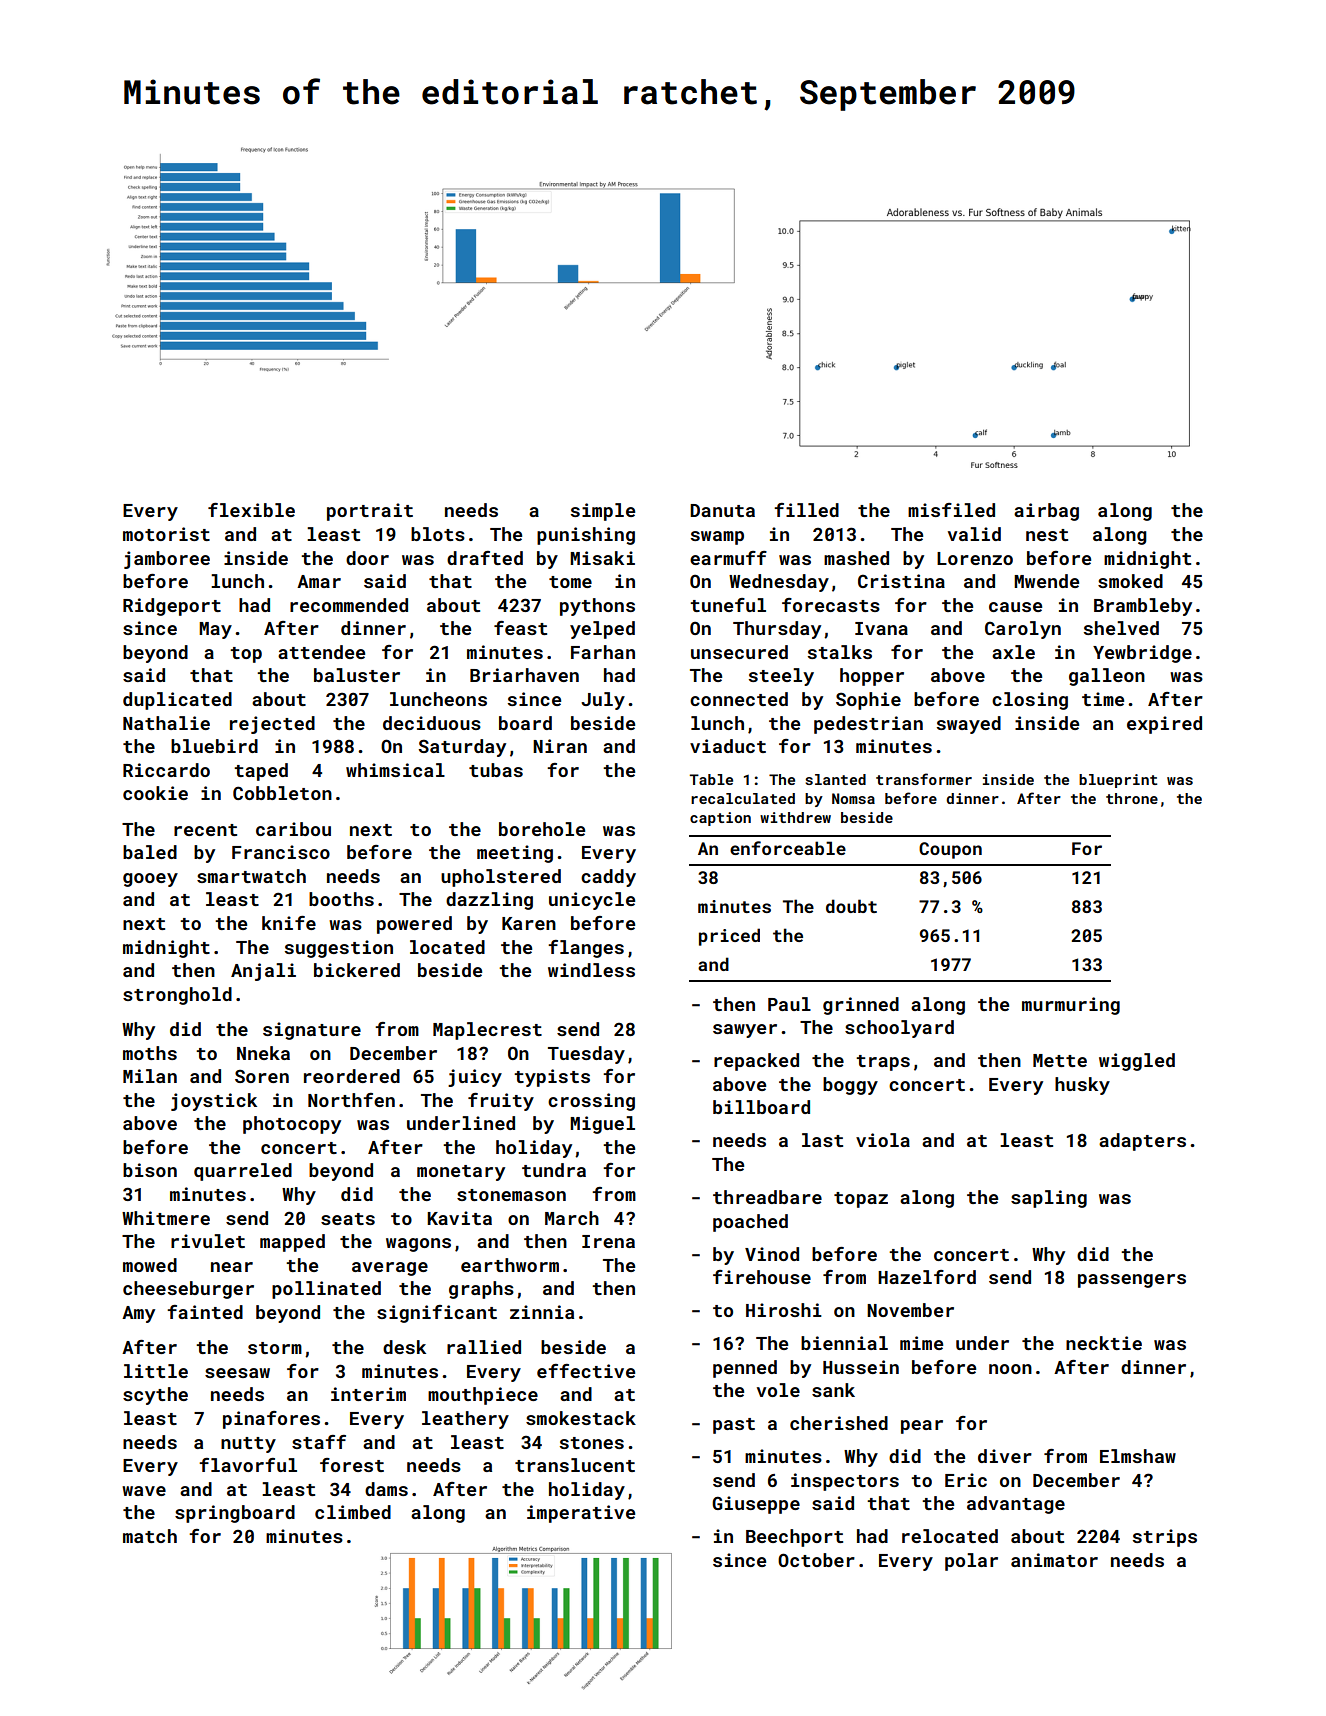 This screenshot has height=1716, width=1326. What do you see at coordinates (150, 1076) in the screenshot?
I see `Milan` at bounding box center [150, 1076].
